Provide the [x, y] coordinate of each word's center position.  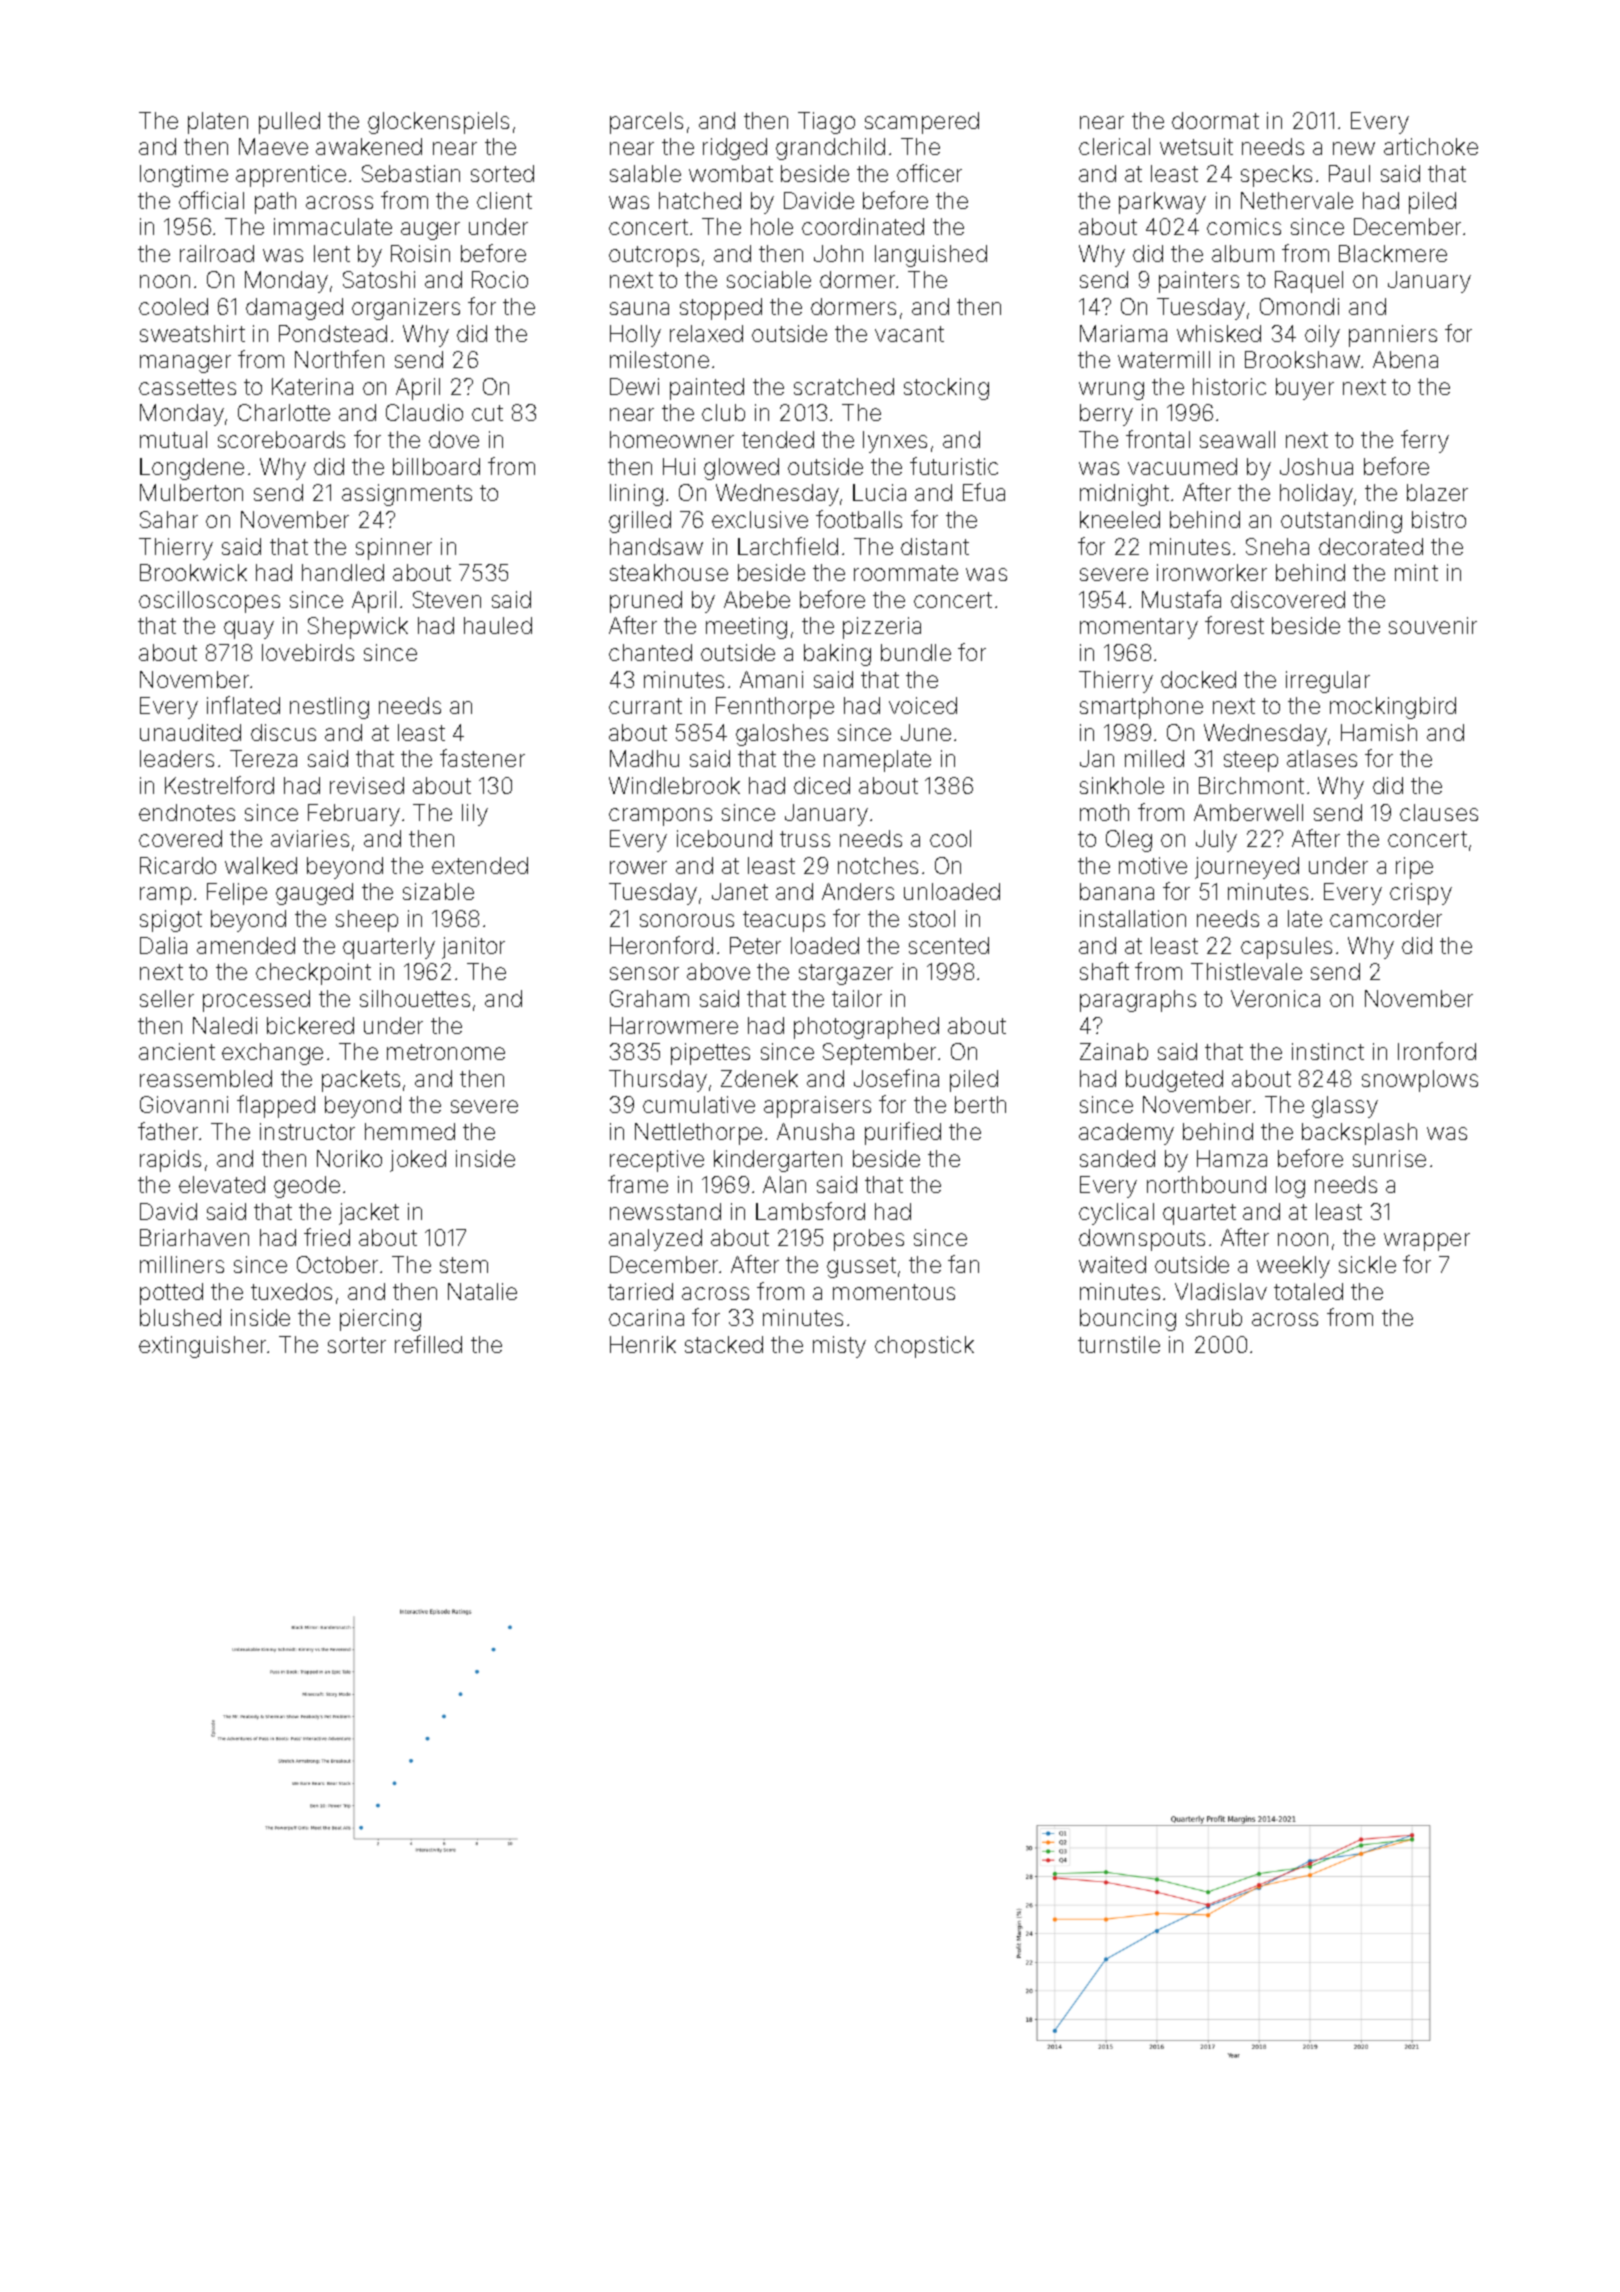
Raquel [1309, 282]
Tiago [826, 123]
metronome [446, 1052]
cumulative [699, 1104]
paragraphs [1138, 1001]
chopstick [924, 1347]
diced [822, 785]
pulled [289, 123]
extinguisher [203, 1347]
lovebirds [308, 652]
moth [1104, 812]
